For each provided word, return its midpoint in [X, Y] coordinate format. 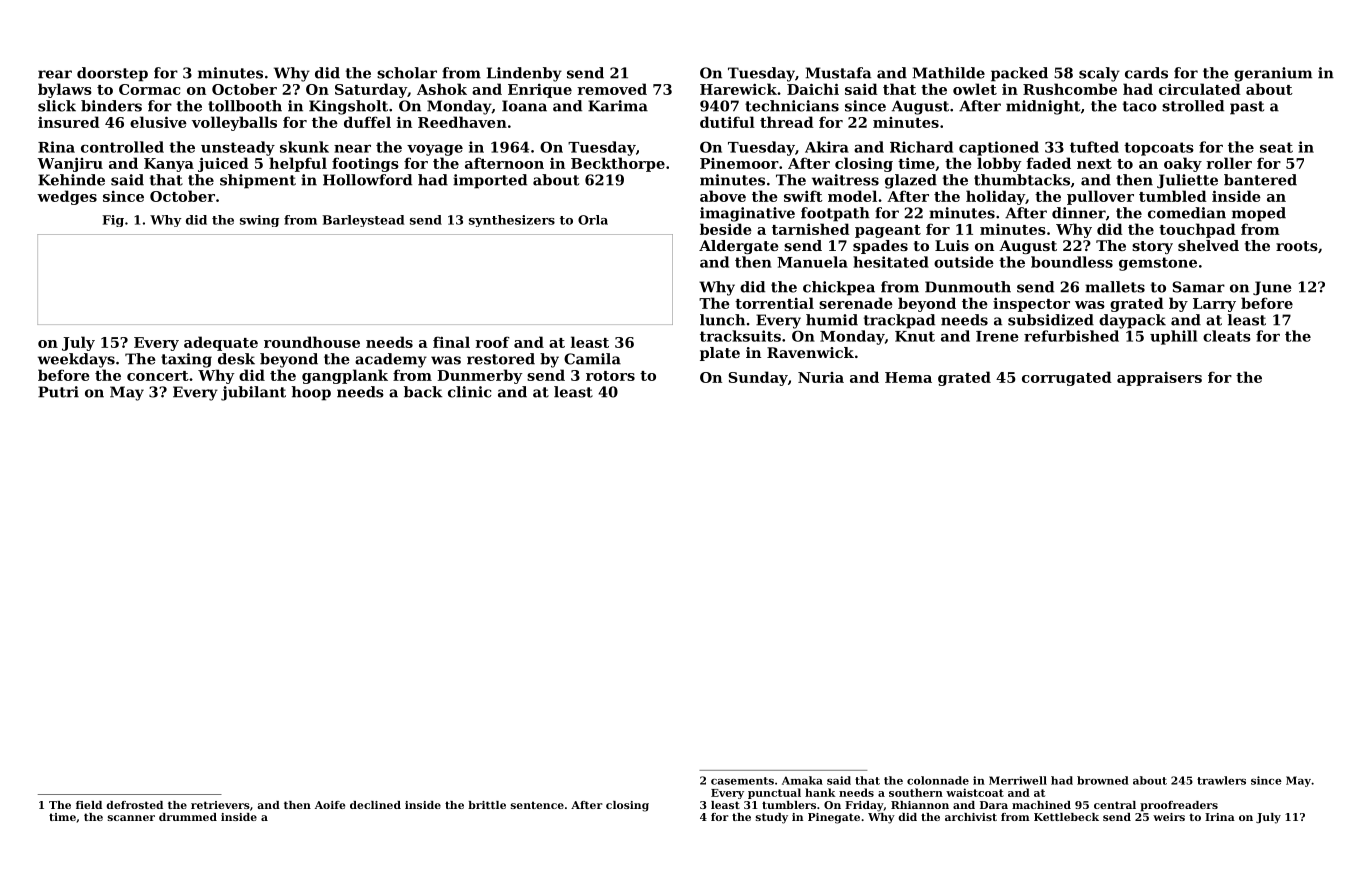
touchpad [1197, 230]
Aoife [330, 805]
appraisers [1159, 379]
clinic [469, 392]
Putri [58, 392]
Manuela [812, 262]
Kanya [169, 165]
